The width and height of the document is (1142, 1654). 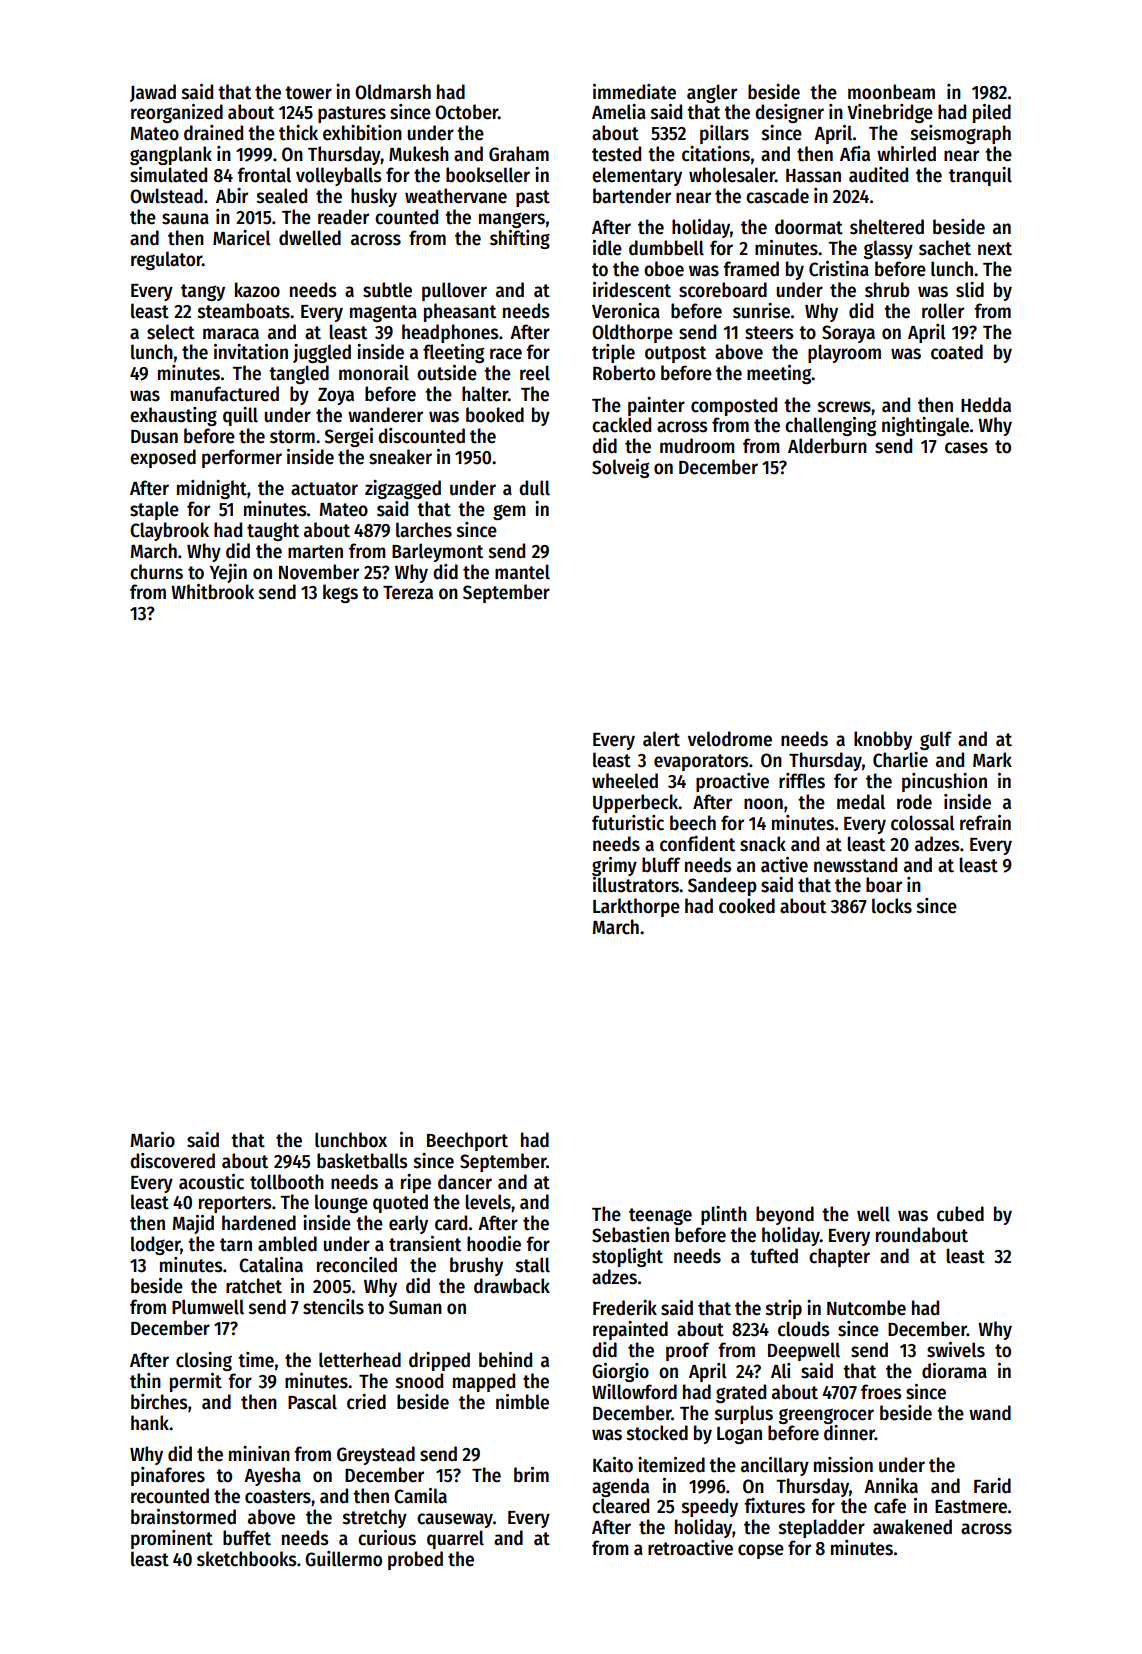 I want to click on dumbbell, so click(x=666, y=248).
